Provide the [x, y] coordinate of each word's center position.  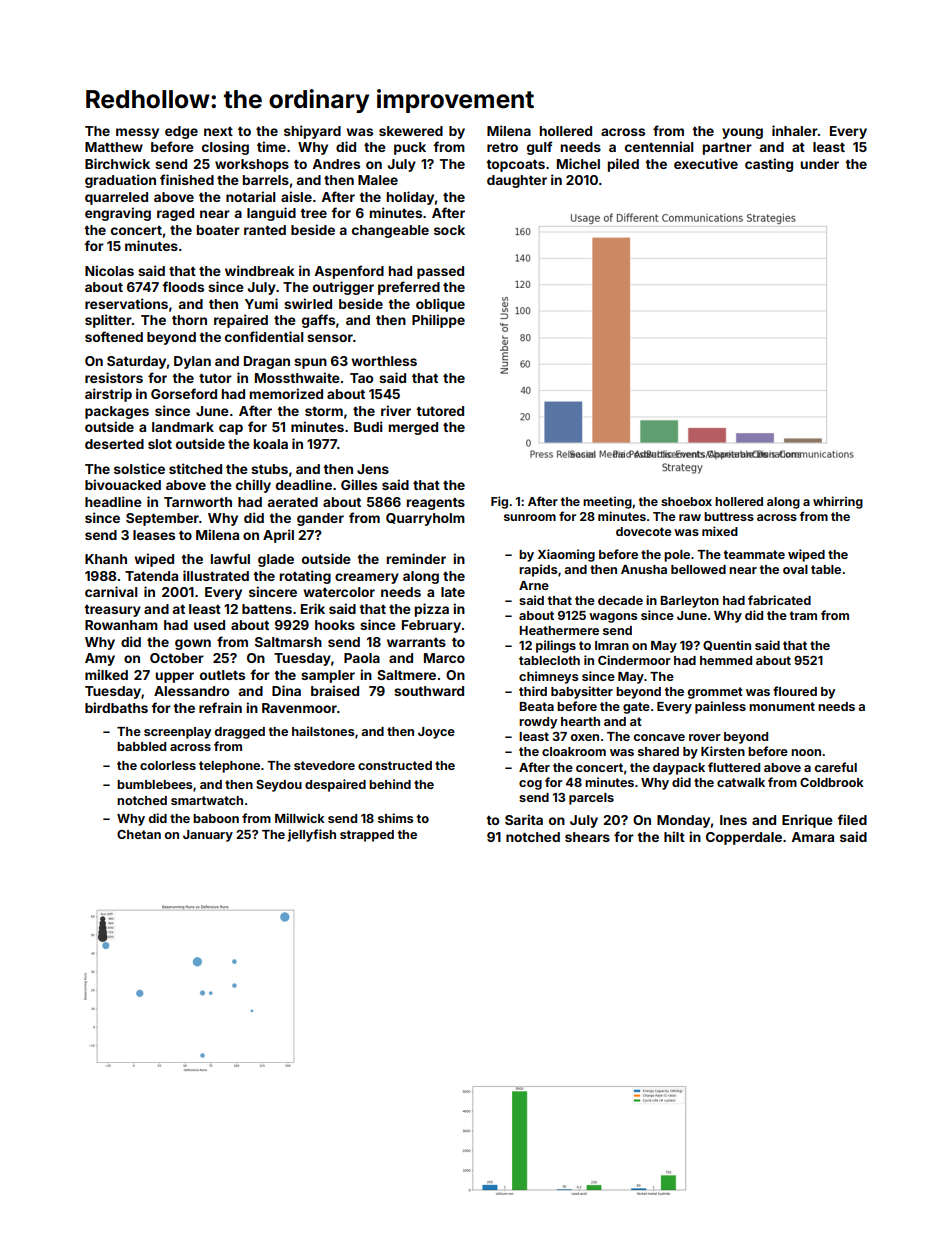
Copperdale [744, 838]
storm [324, 411]
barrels [266, 180]
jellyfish [311, 835]
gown [193, 644]
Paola [362, 658]
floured [795, 691]
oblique [440, 305]
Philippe [438, 321]
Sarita [524, 819]
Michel [578, 163]
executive [706, 163]
